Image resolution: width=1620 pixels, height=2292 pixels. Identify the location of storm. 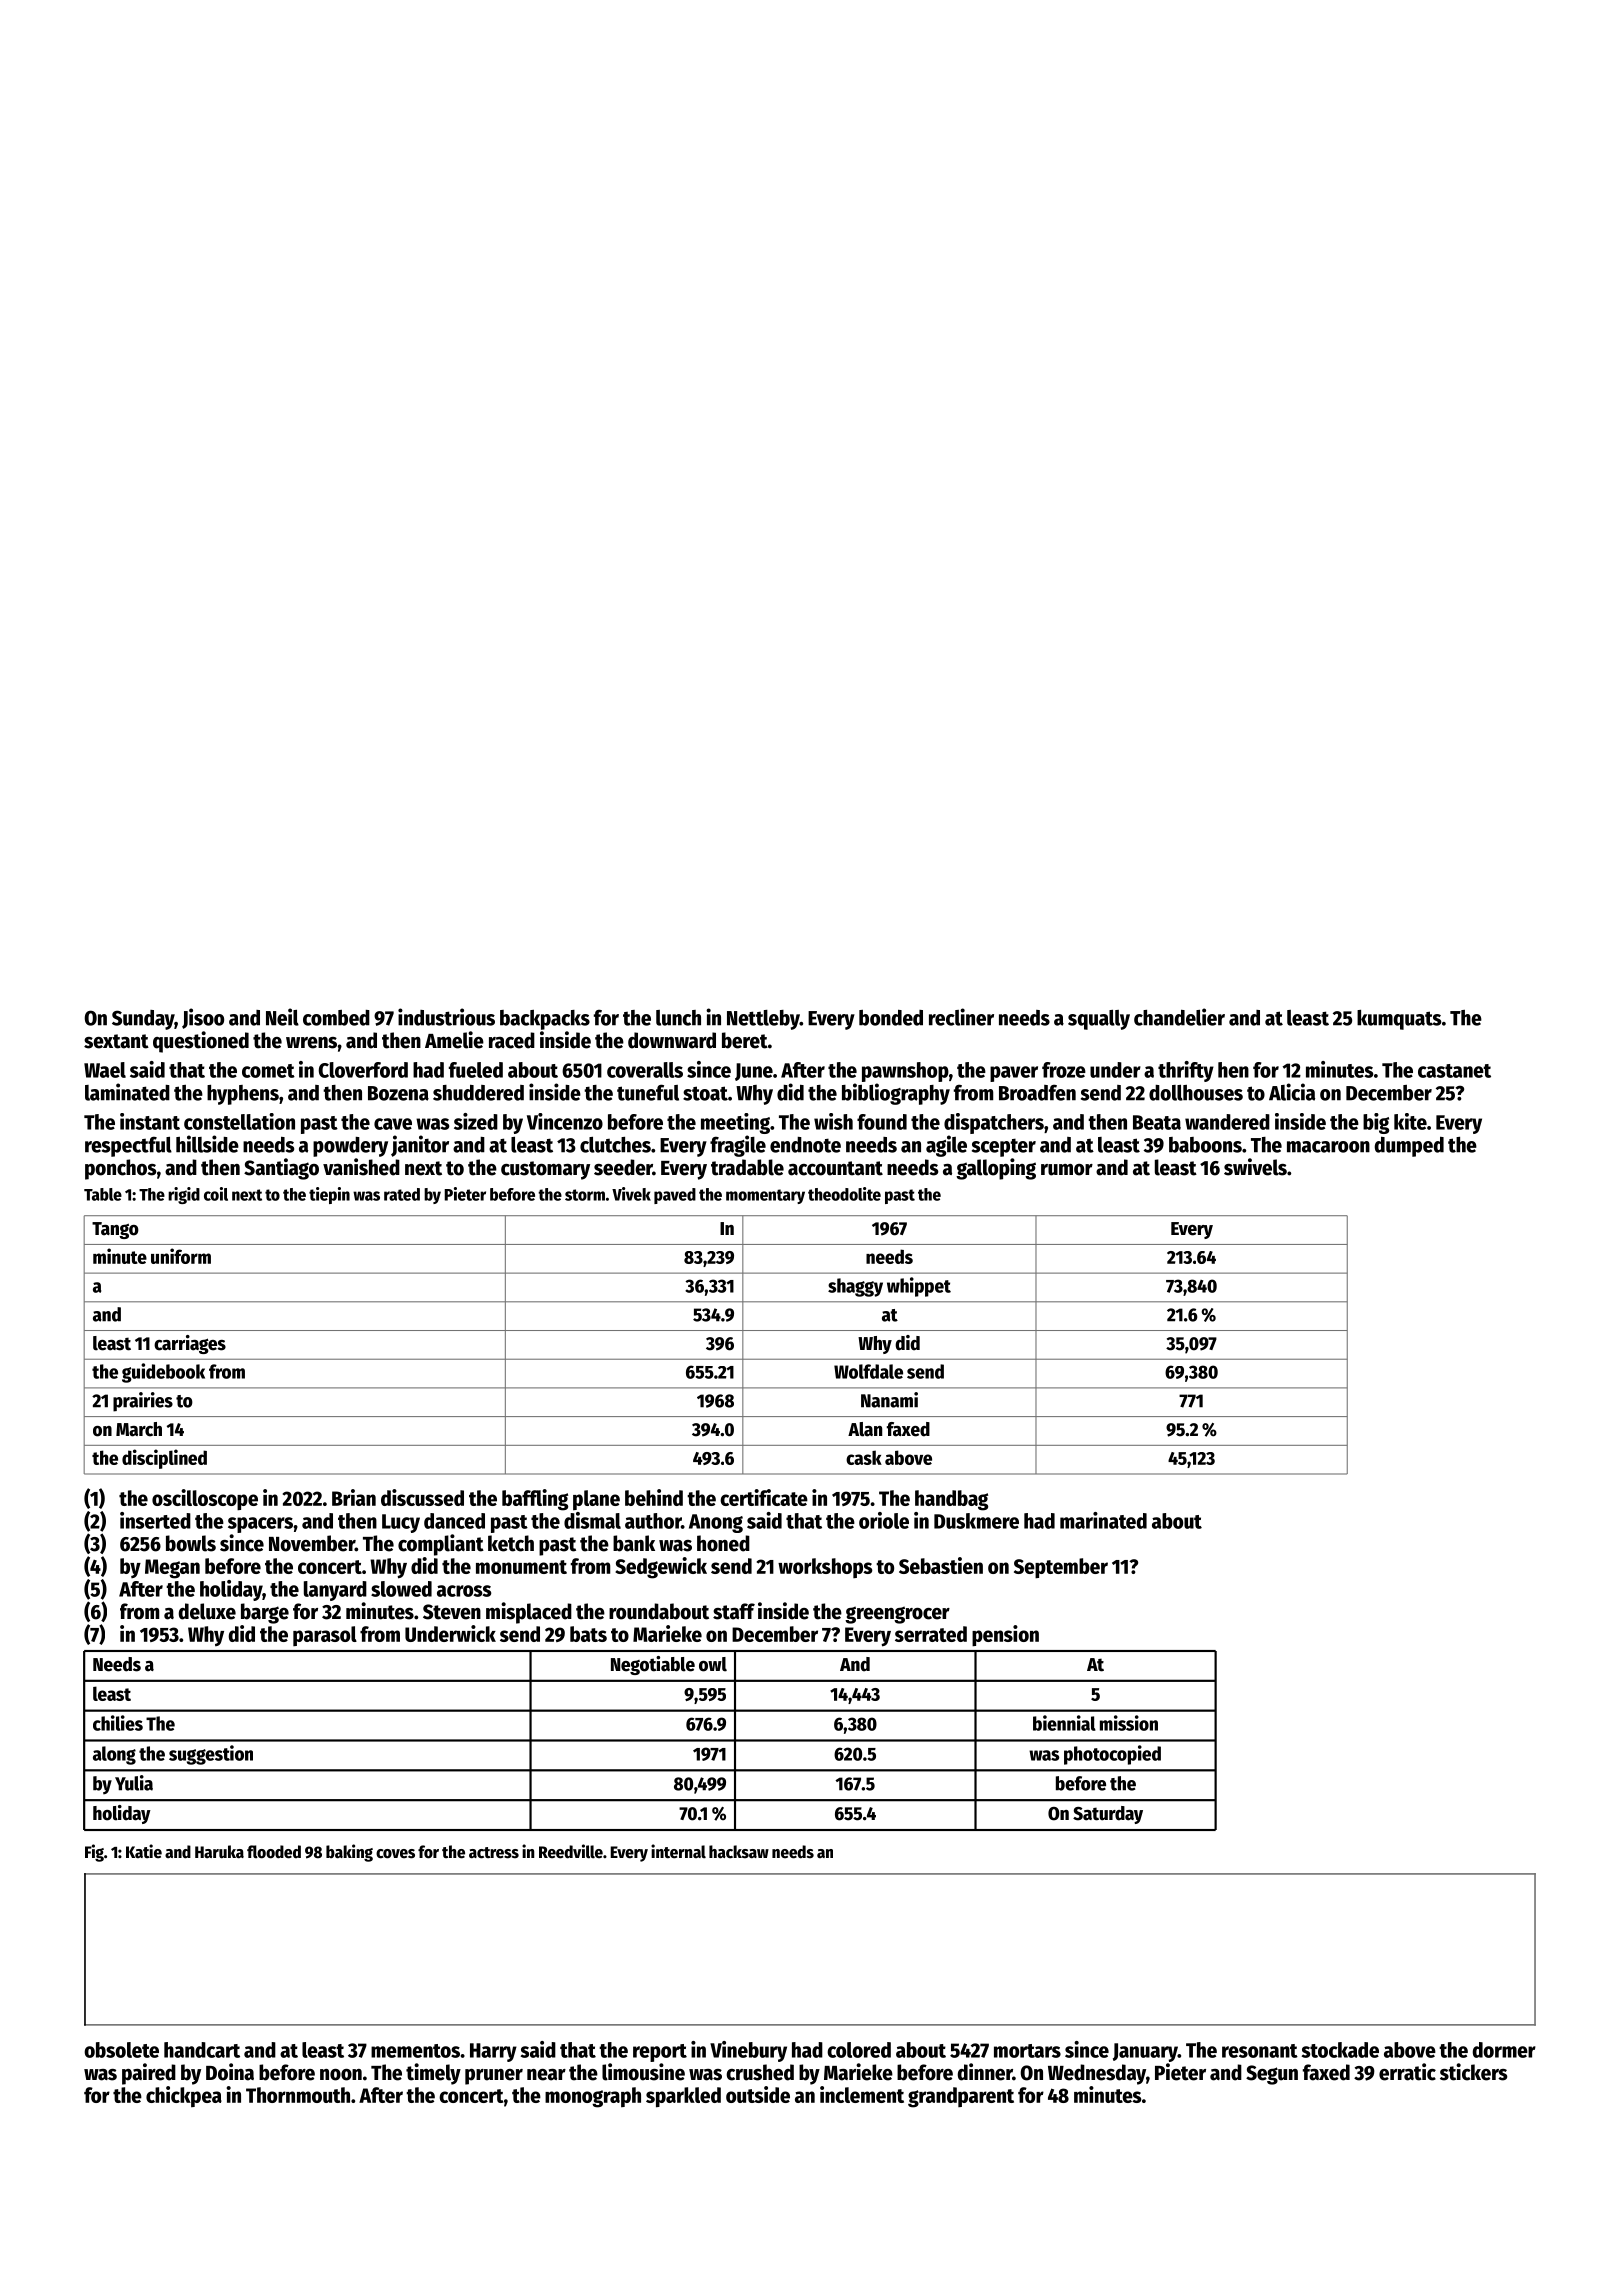
(585, 1195).
